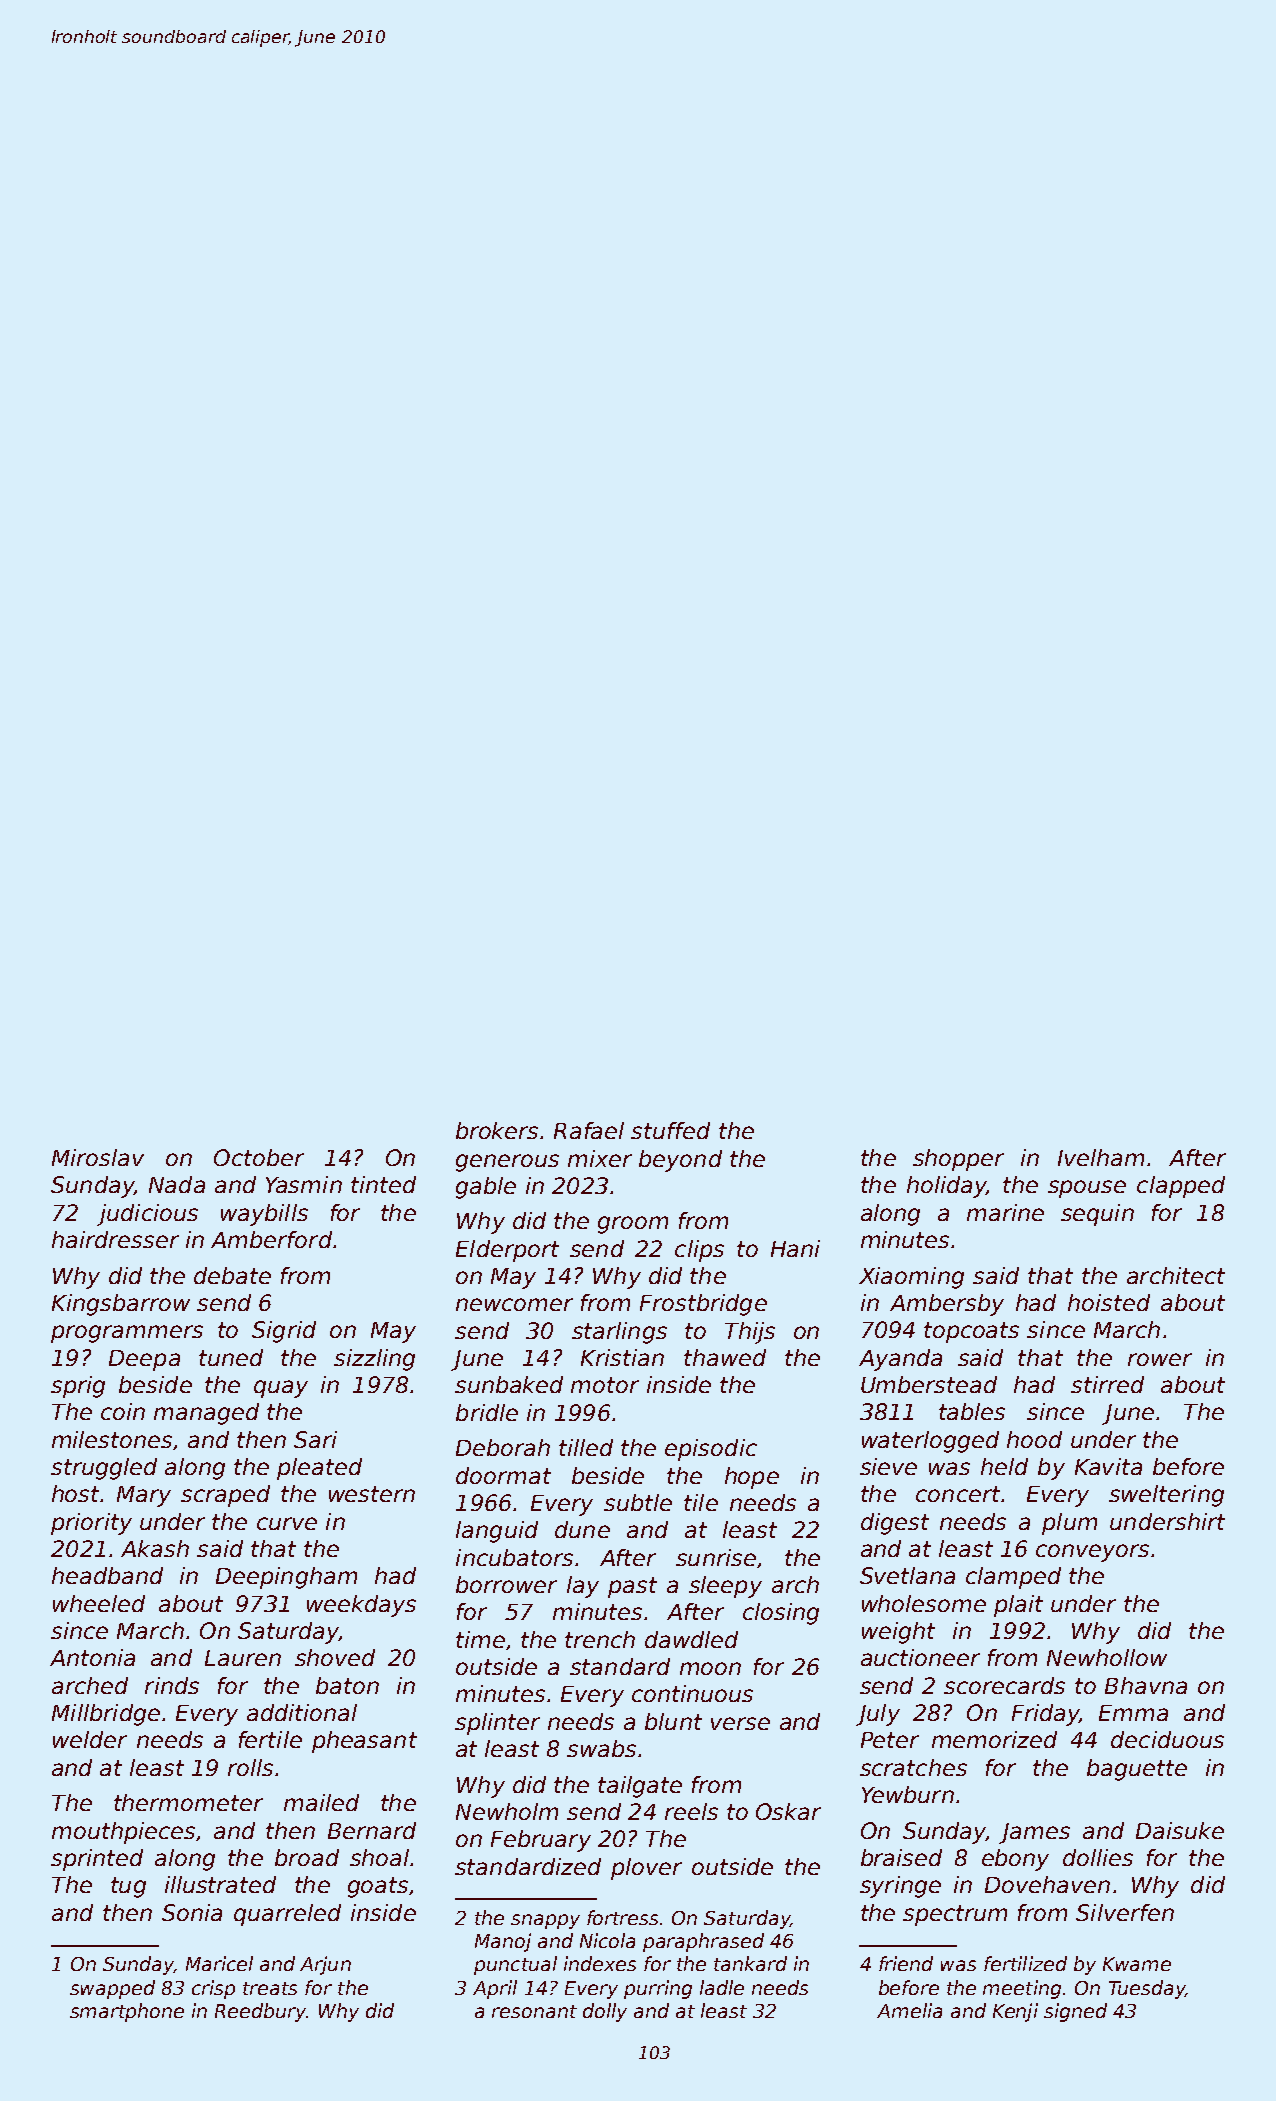 Image resolution: width=1276 pixels, height=2101 pixels. What do you see at coordinates (270, 1988) in the screenshot?
I see `treats` at bounding box center [270, 1988].
